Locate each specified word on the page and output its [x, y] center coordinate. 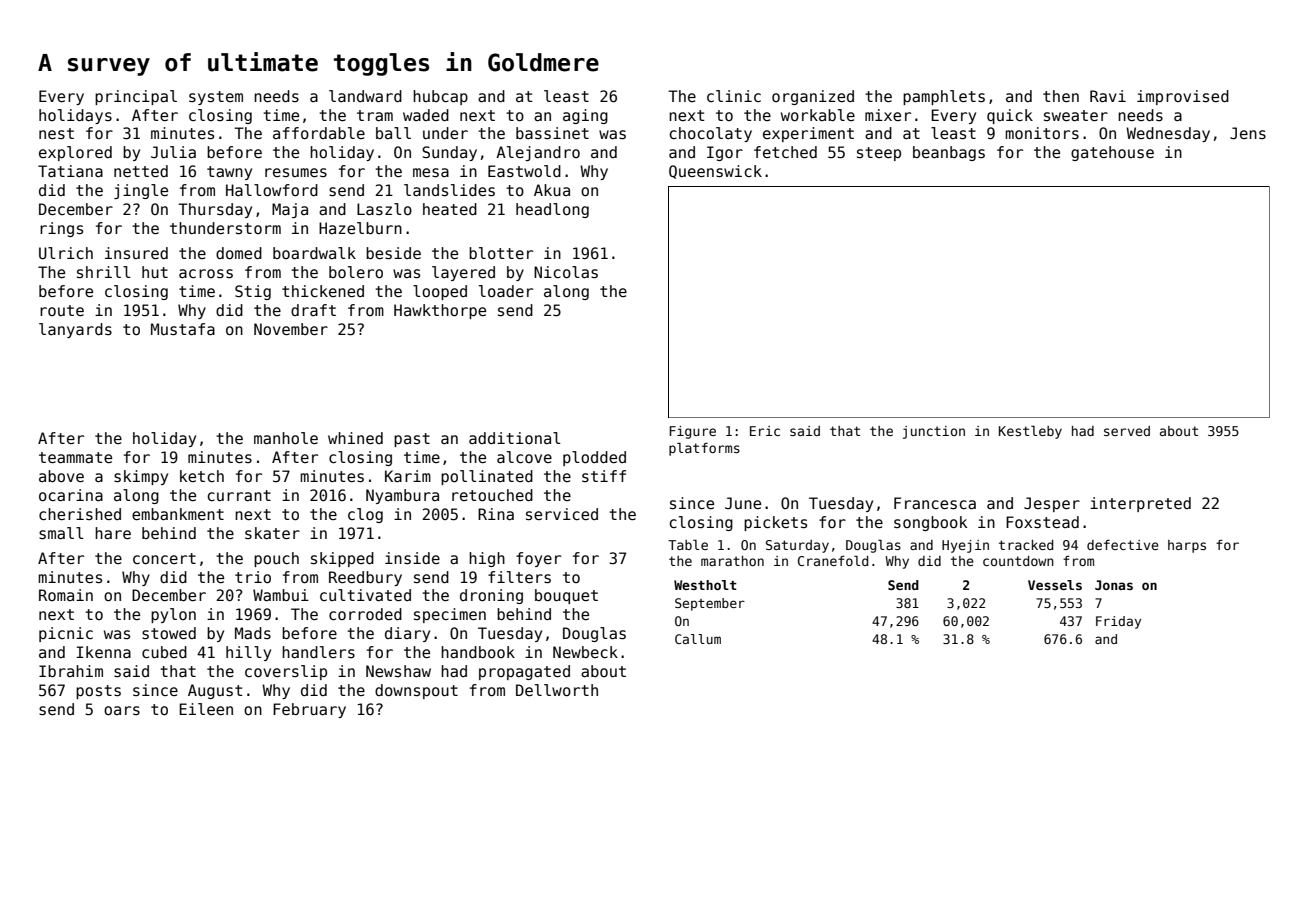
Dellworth [557, 690]
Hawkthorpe [440, 311]
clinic [734, 96]
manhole [286, 438]
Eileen [206, 709]
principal [136, 97]
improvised [1183, 97]
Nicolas [566, 272]
